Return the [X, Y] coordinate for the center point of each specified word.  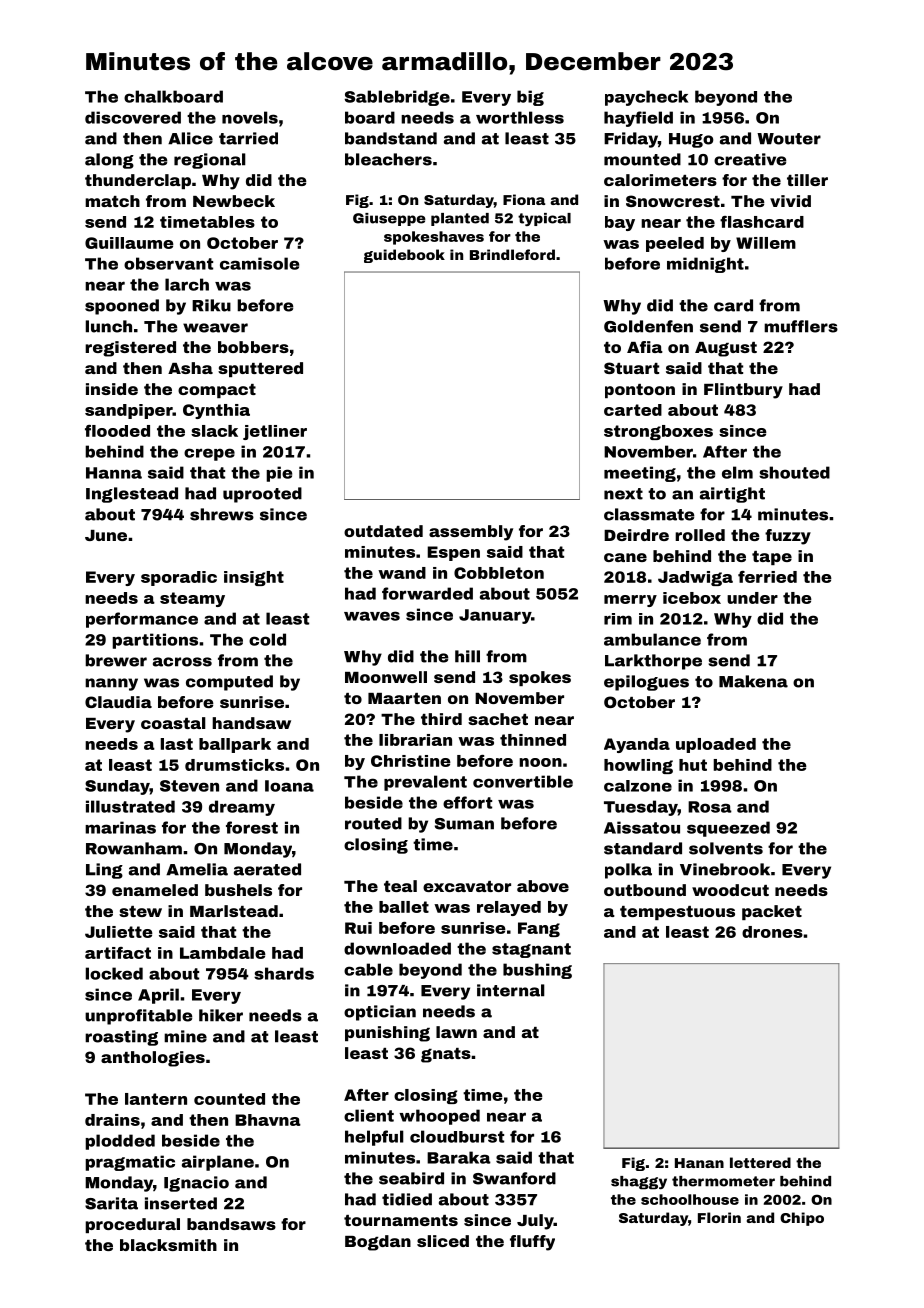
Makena [753, 681]
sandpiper [129, 411]
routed [373, 823]
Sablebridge [397, 98]
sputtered [260, 369]
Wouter [789, 139]
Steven [189, 786]
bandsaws [231, 1224]
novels [250, 117]
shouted [794, 472]
